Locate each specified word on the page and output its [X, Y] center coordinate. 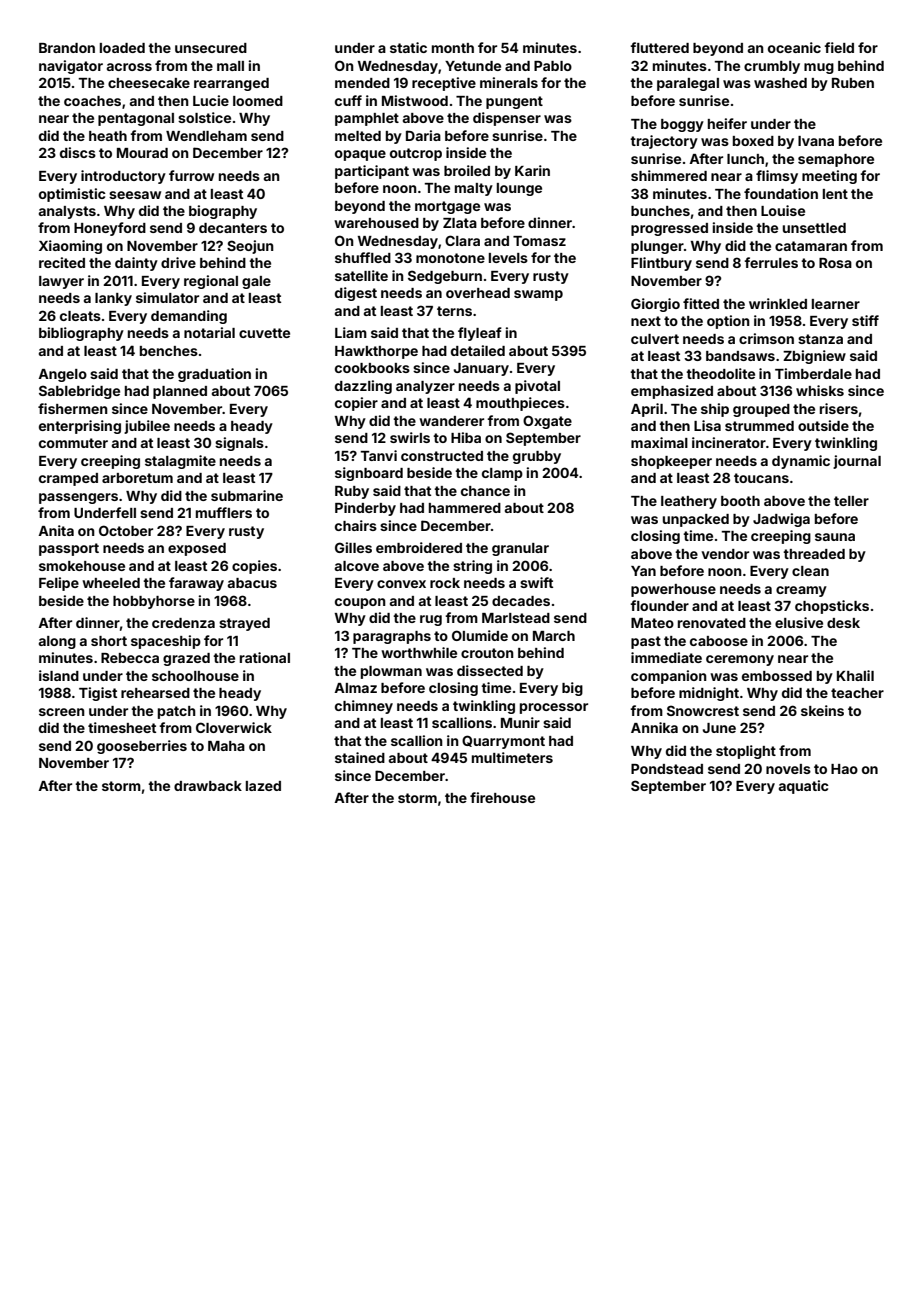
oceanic [794, 47]
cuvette [264, 333]
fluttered [659, 47]
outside [823, 425]
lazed [263, 786]
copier [356, 404]
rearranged [231, 84]
